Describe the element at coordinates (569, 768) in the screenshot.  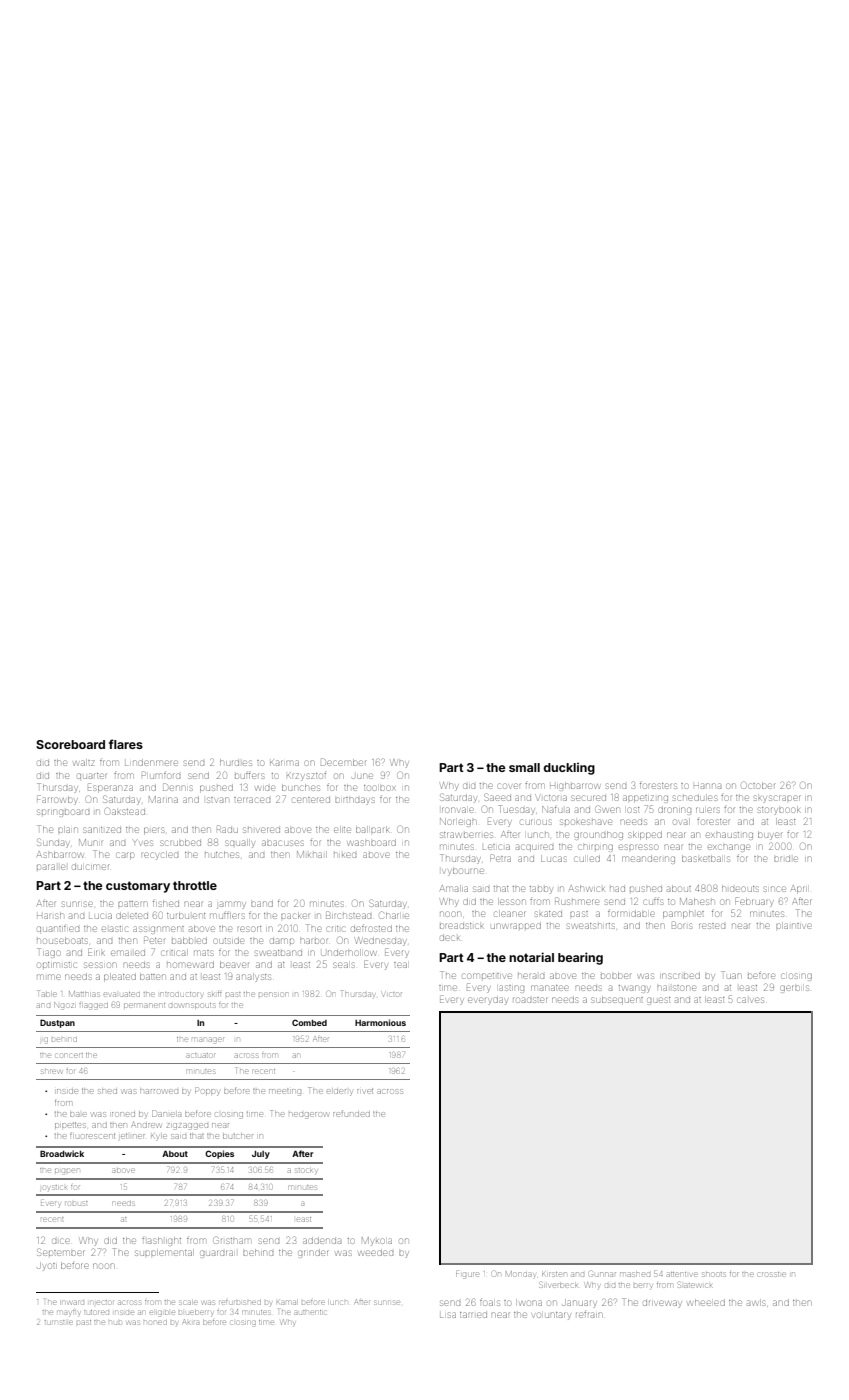
I see `duckling` at that location.
